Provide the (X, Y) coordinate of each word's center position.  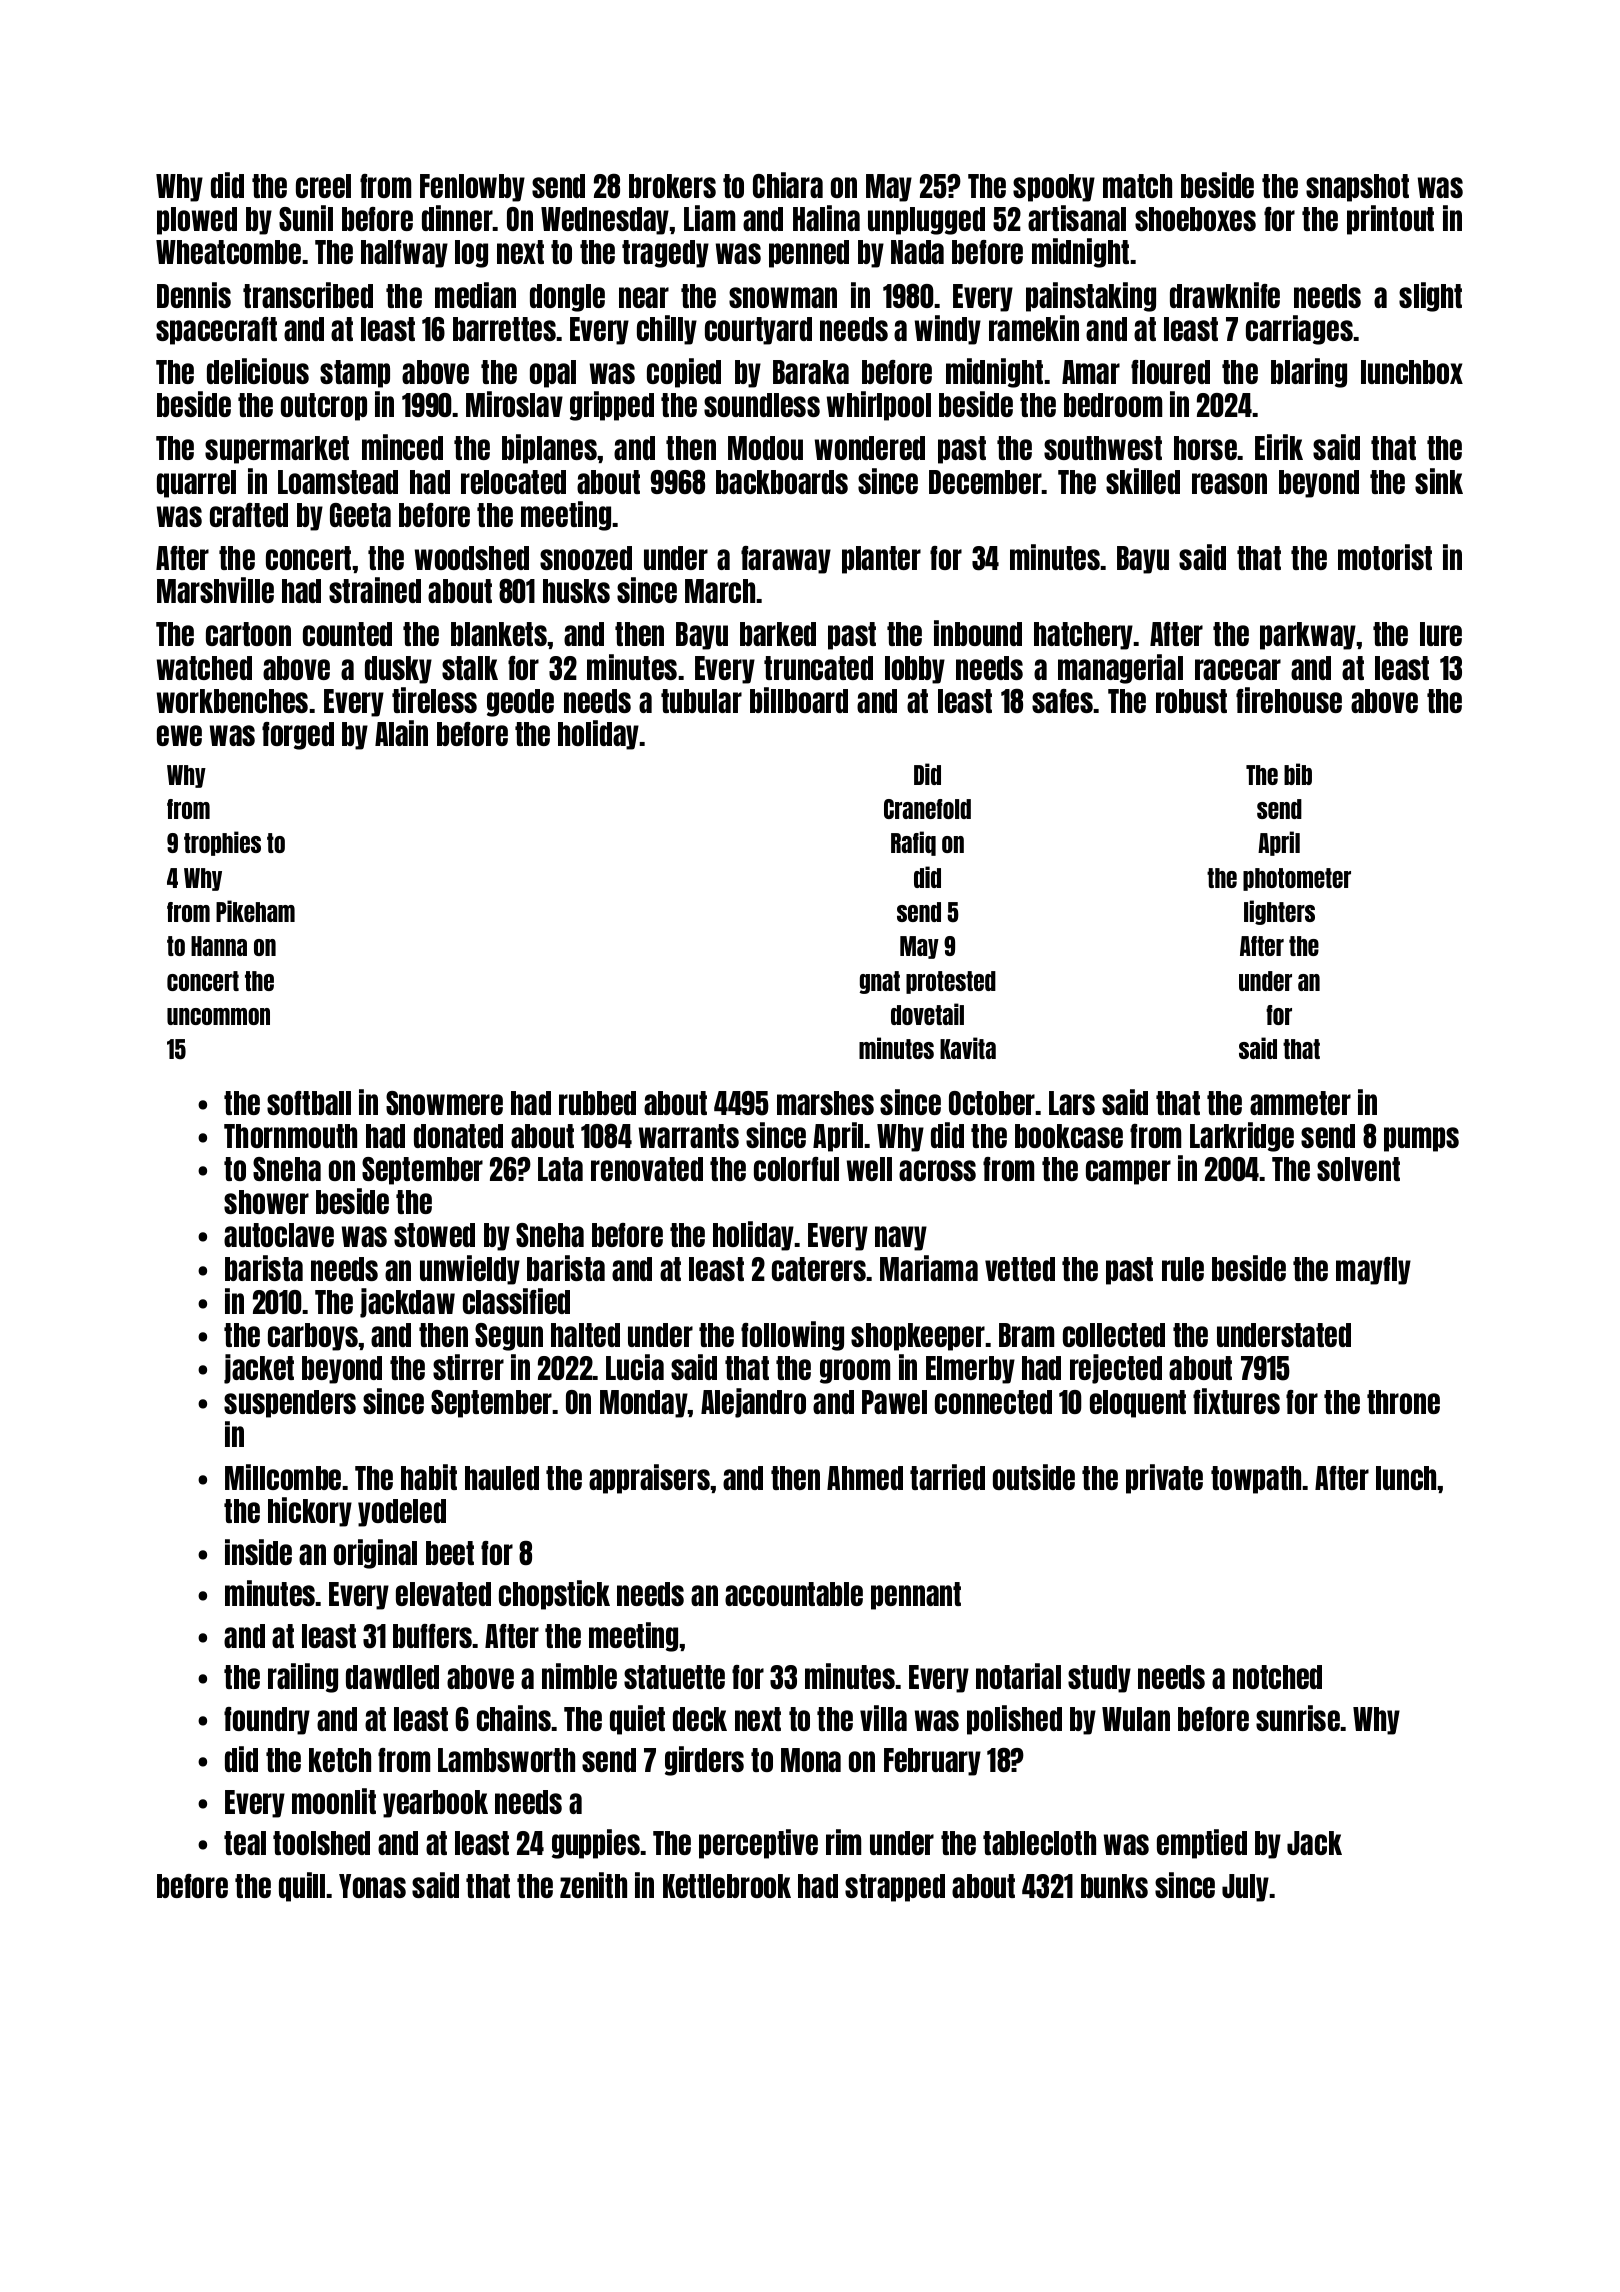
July (1246, 1888)
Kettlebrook (727, 1886)
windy (948, 330)
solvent (1358, 1169)
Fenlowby (472, 188)
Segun (509, 1337)
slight (1430, 297)
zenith (593, 1885)
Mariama (929, 1268)
